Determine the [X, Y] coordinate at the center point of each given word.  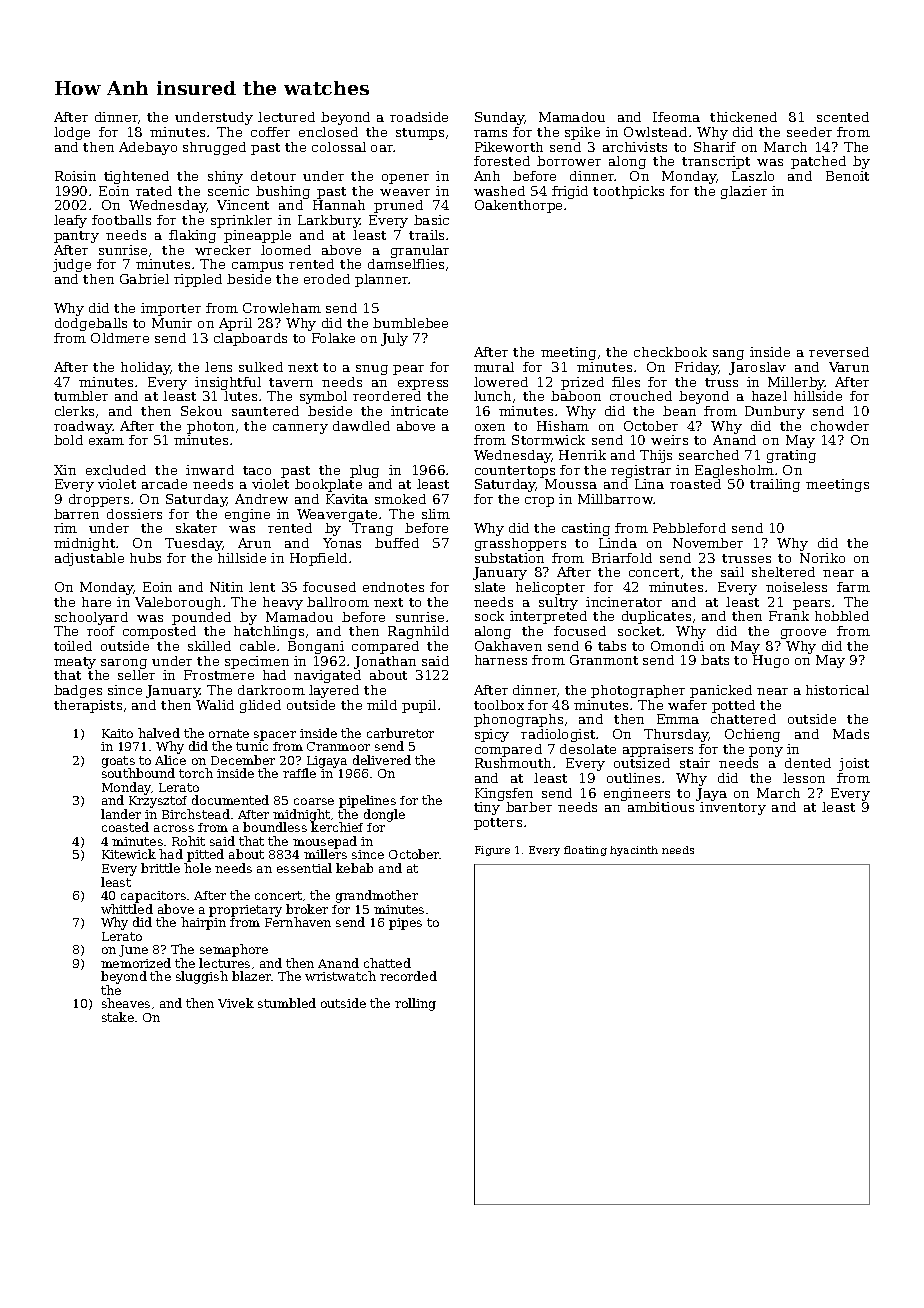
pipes [405, 924]
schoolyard [91, 618]
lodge [72, 133]
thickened [743, 117]
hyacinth [634, 851]
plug [364, 471]
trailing [775, 485]
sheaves [126, 1003]
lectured [286, 117]
